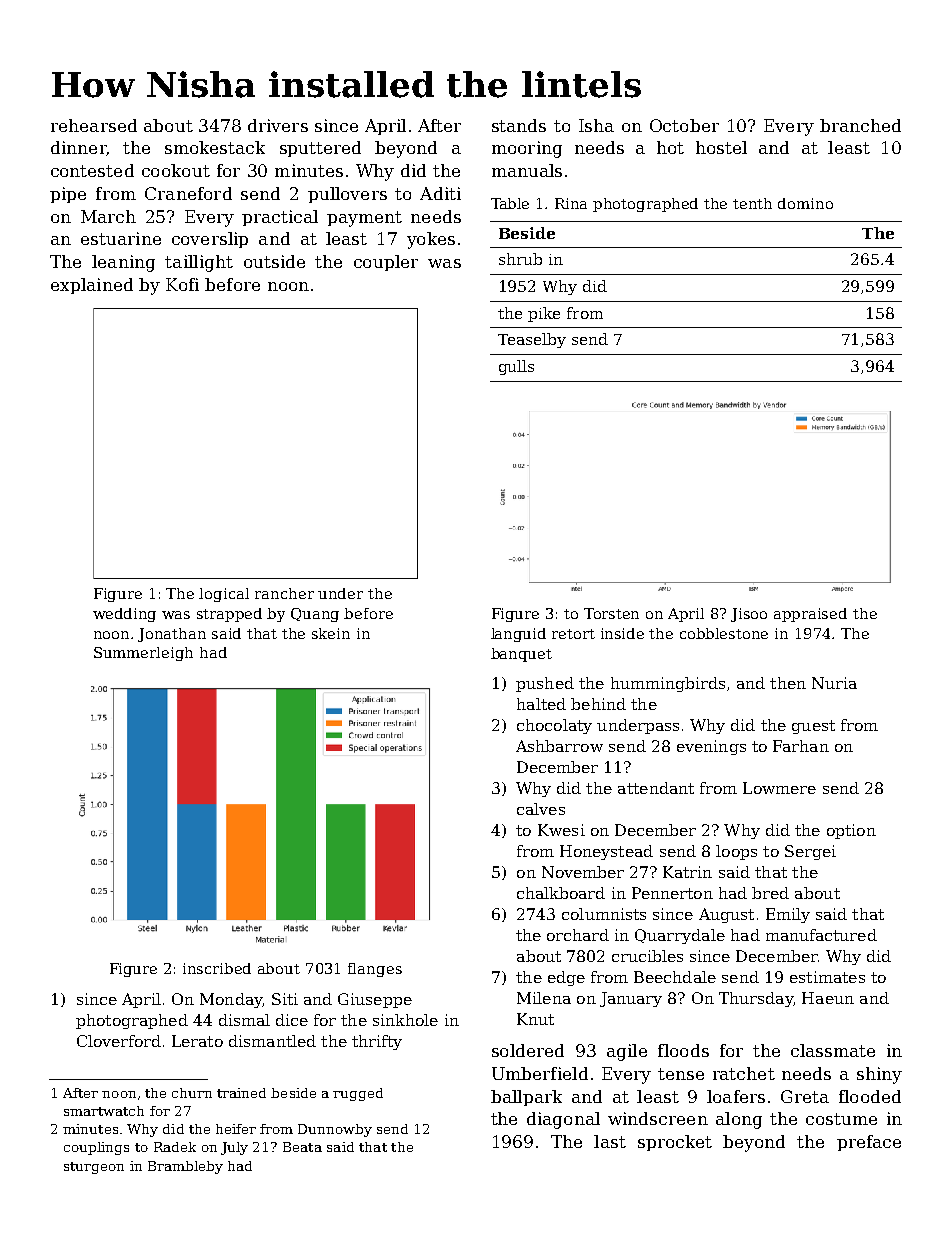  Describe the element at coordinates (94, 1168) in the screenshot. I see `sturgeon` at that location.
